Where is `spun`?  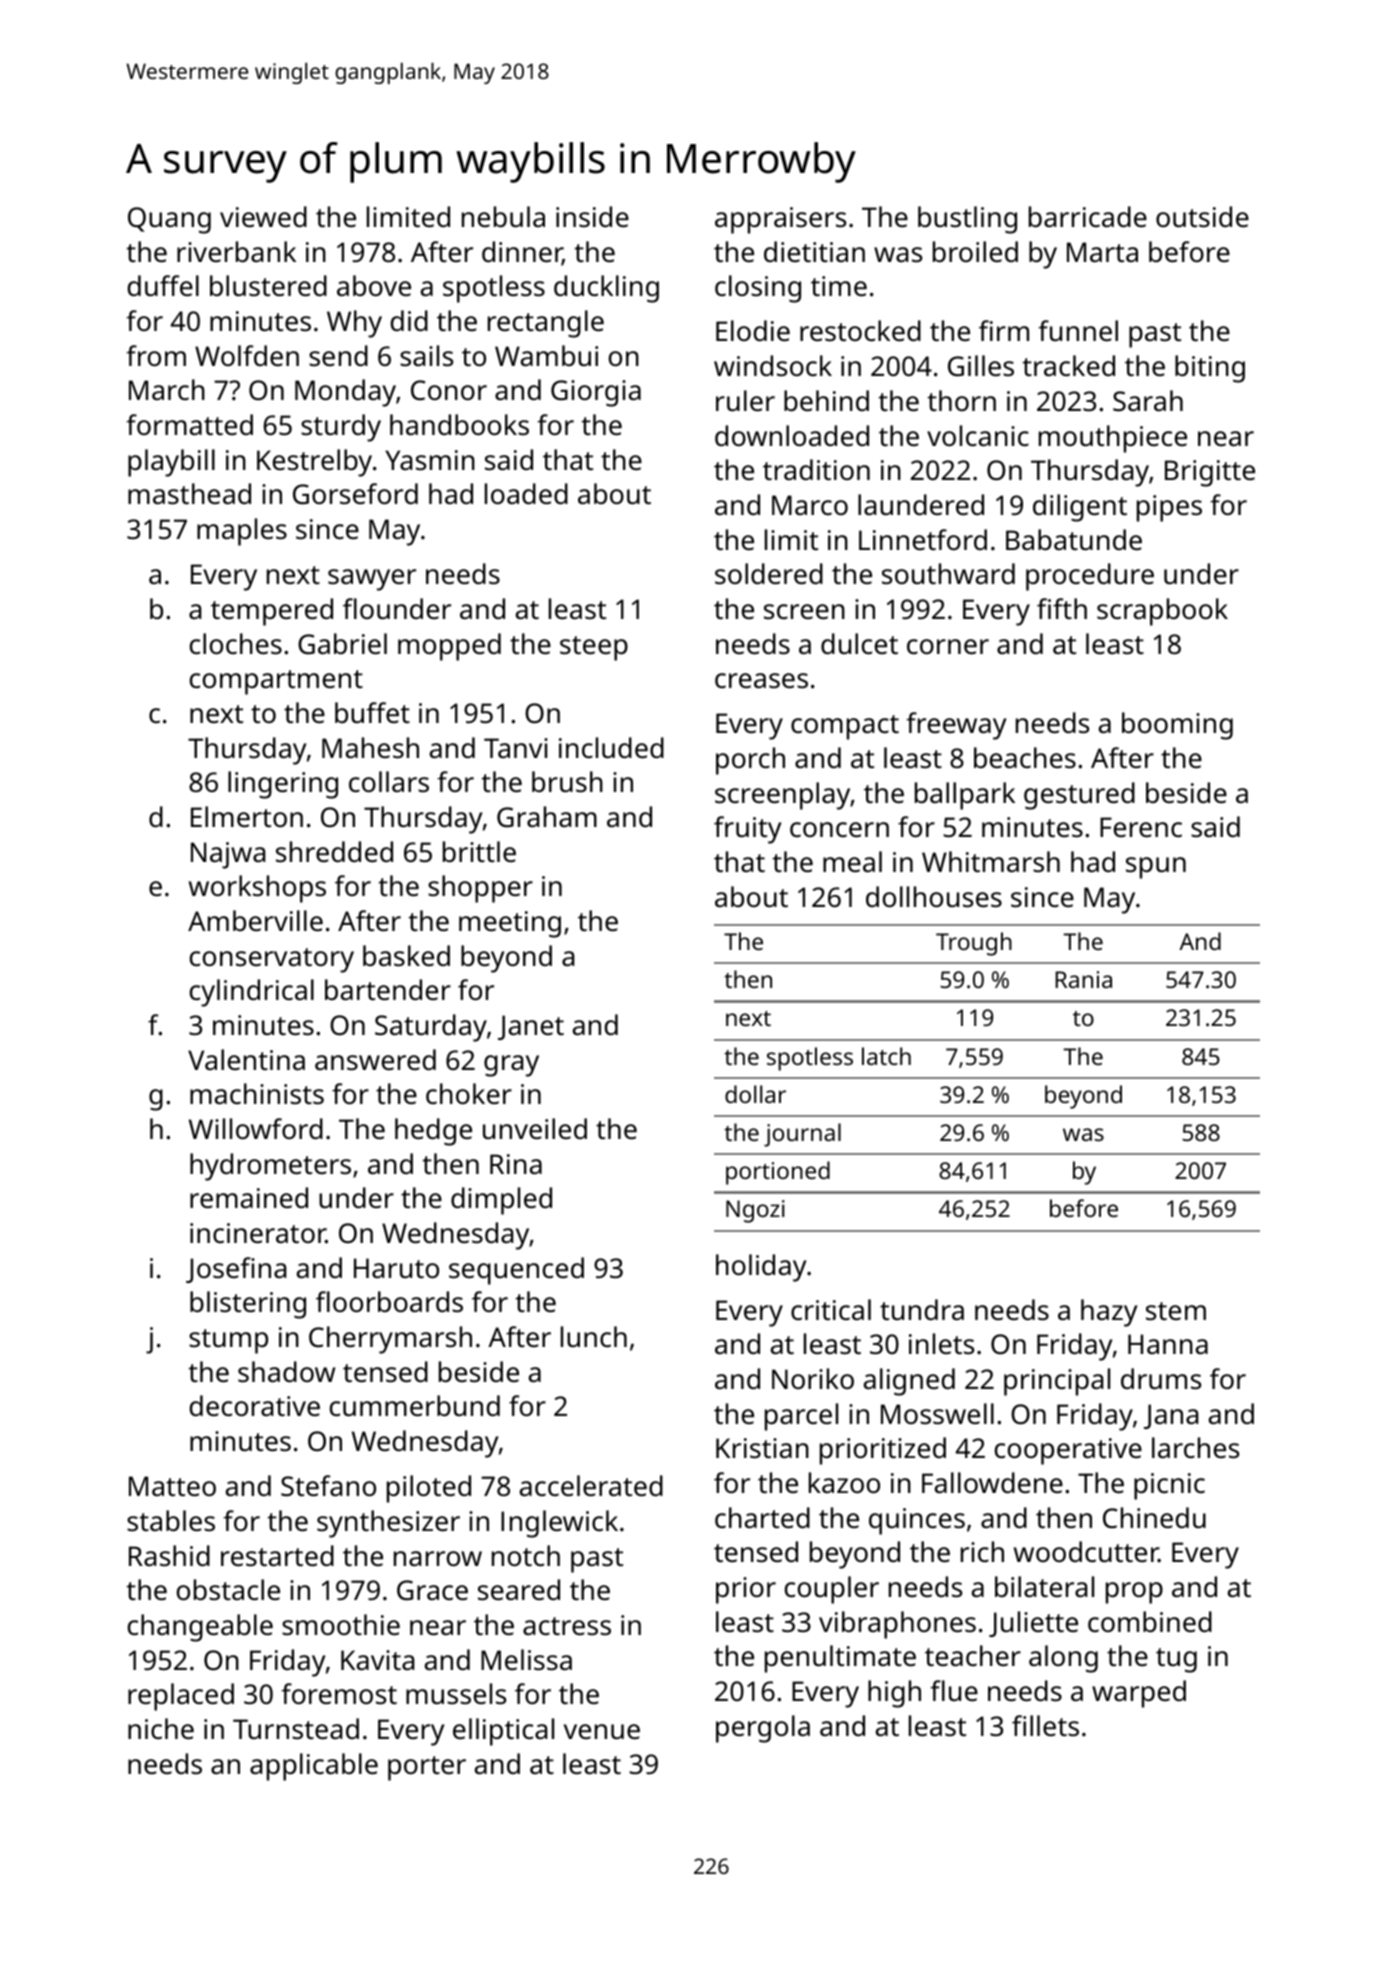
spun is located at coordinates (1156, 868).
